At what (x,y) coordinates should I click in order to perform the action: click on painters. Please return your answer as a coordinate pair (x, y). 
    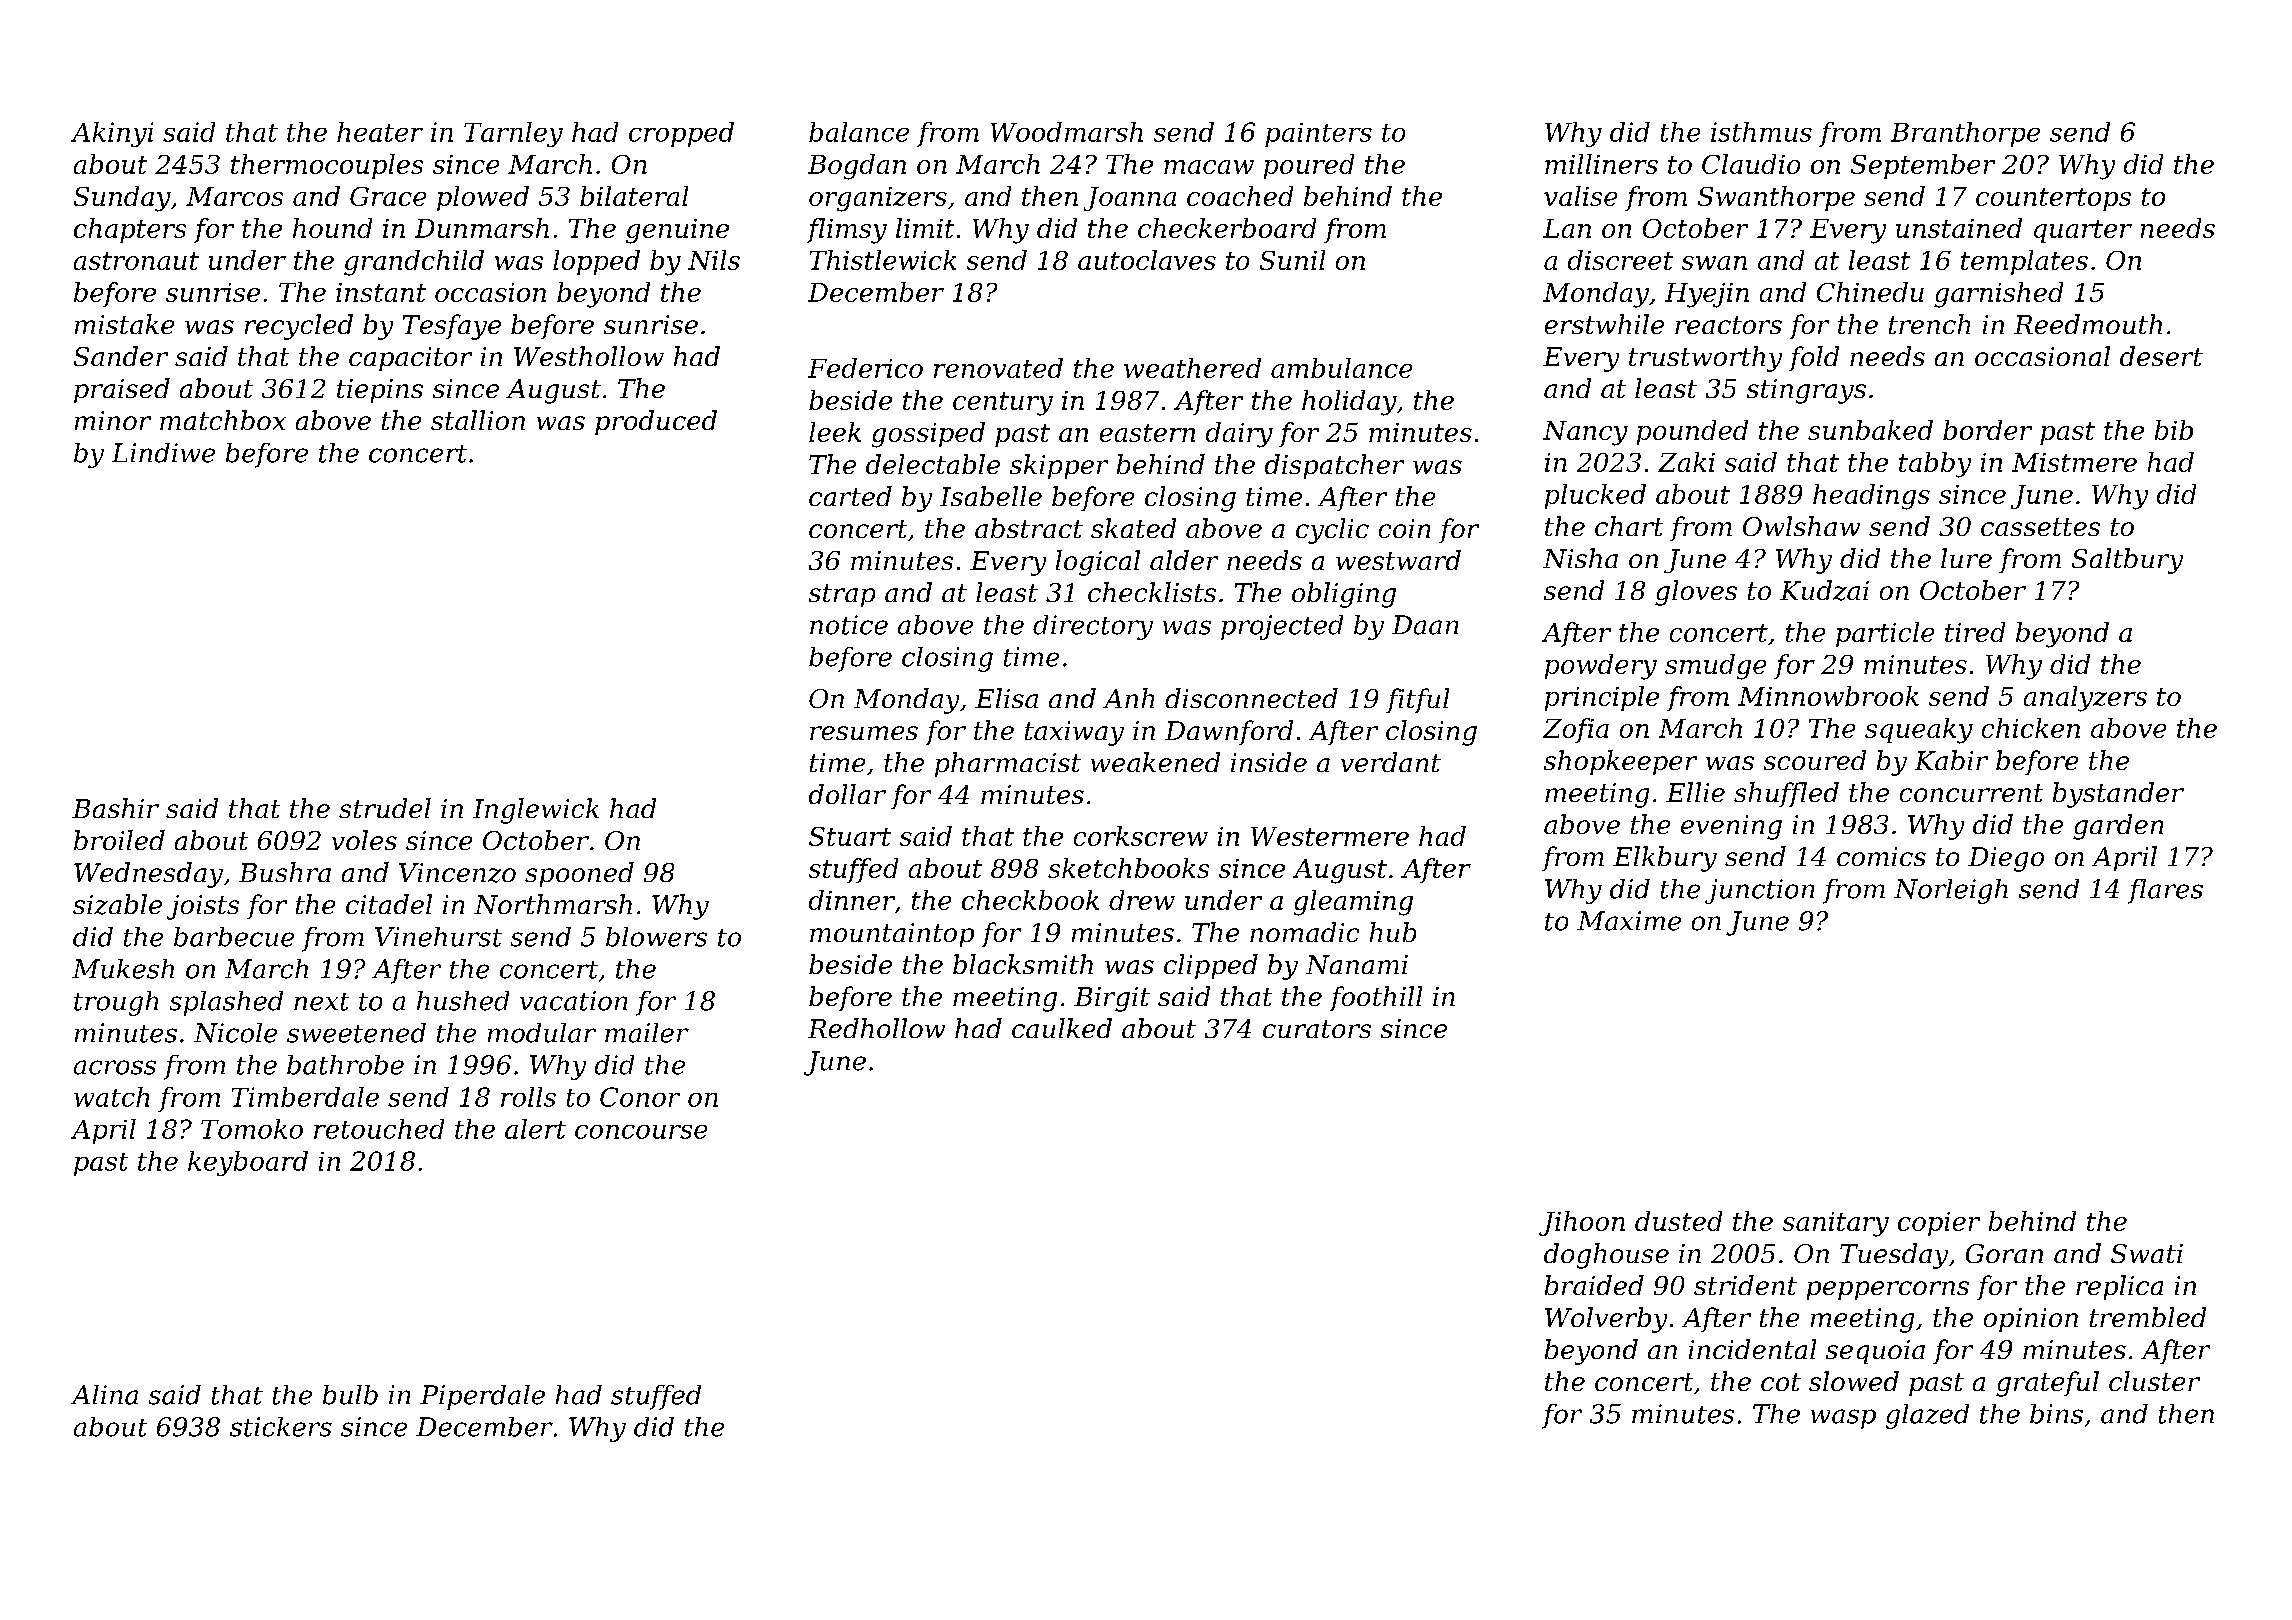
    Looking at the image, I should click on (1318, 135).
